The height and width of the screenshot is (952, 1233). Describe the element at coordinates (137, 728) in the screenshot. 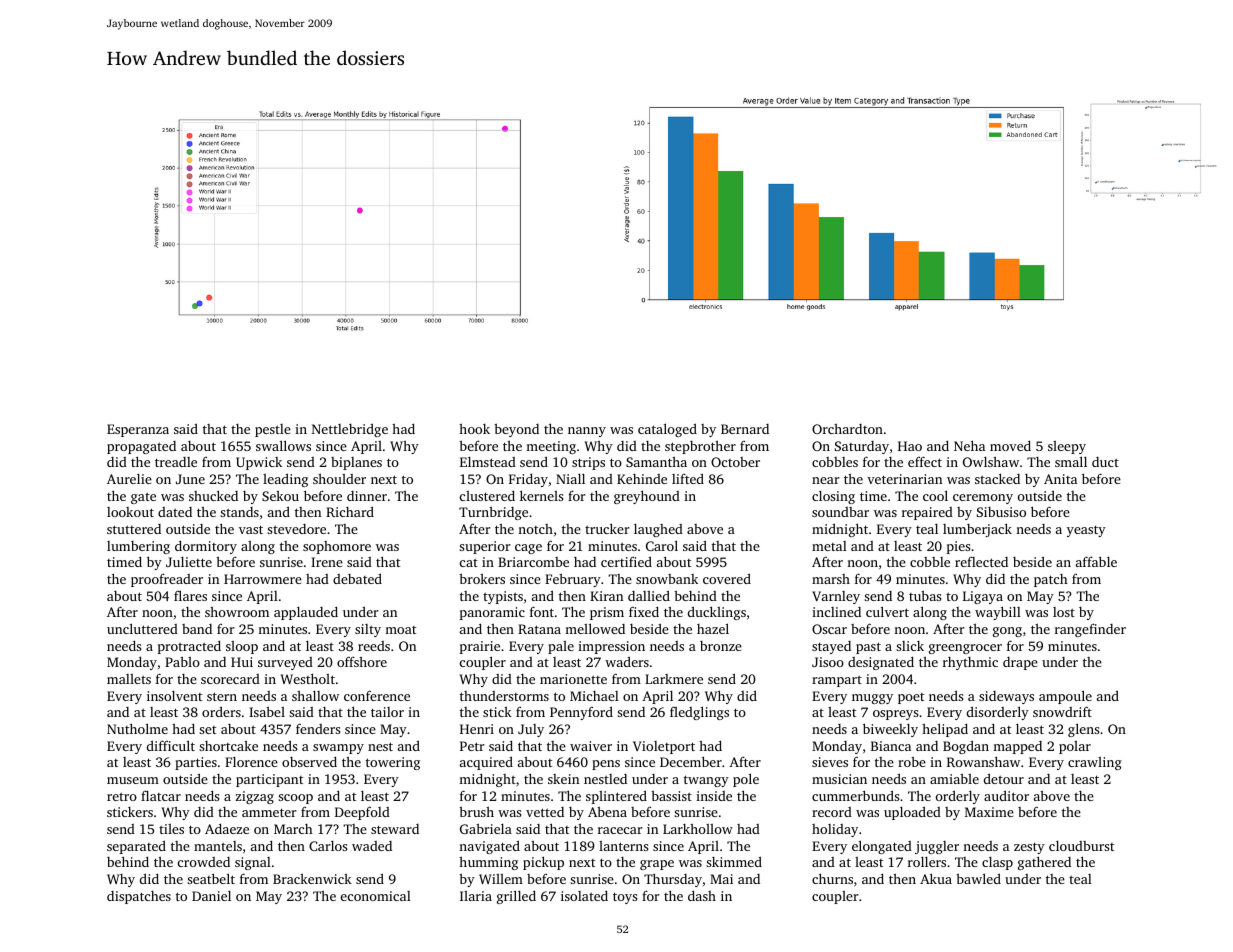

I see `Nutholme` at that location.
